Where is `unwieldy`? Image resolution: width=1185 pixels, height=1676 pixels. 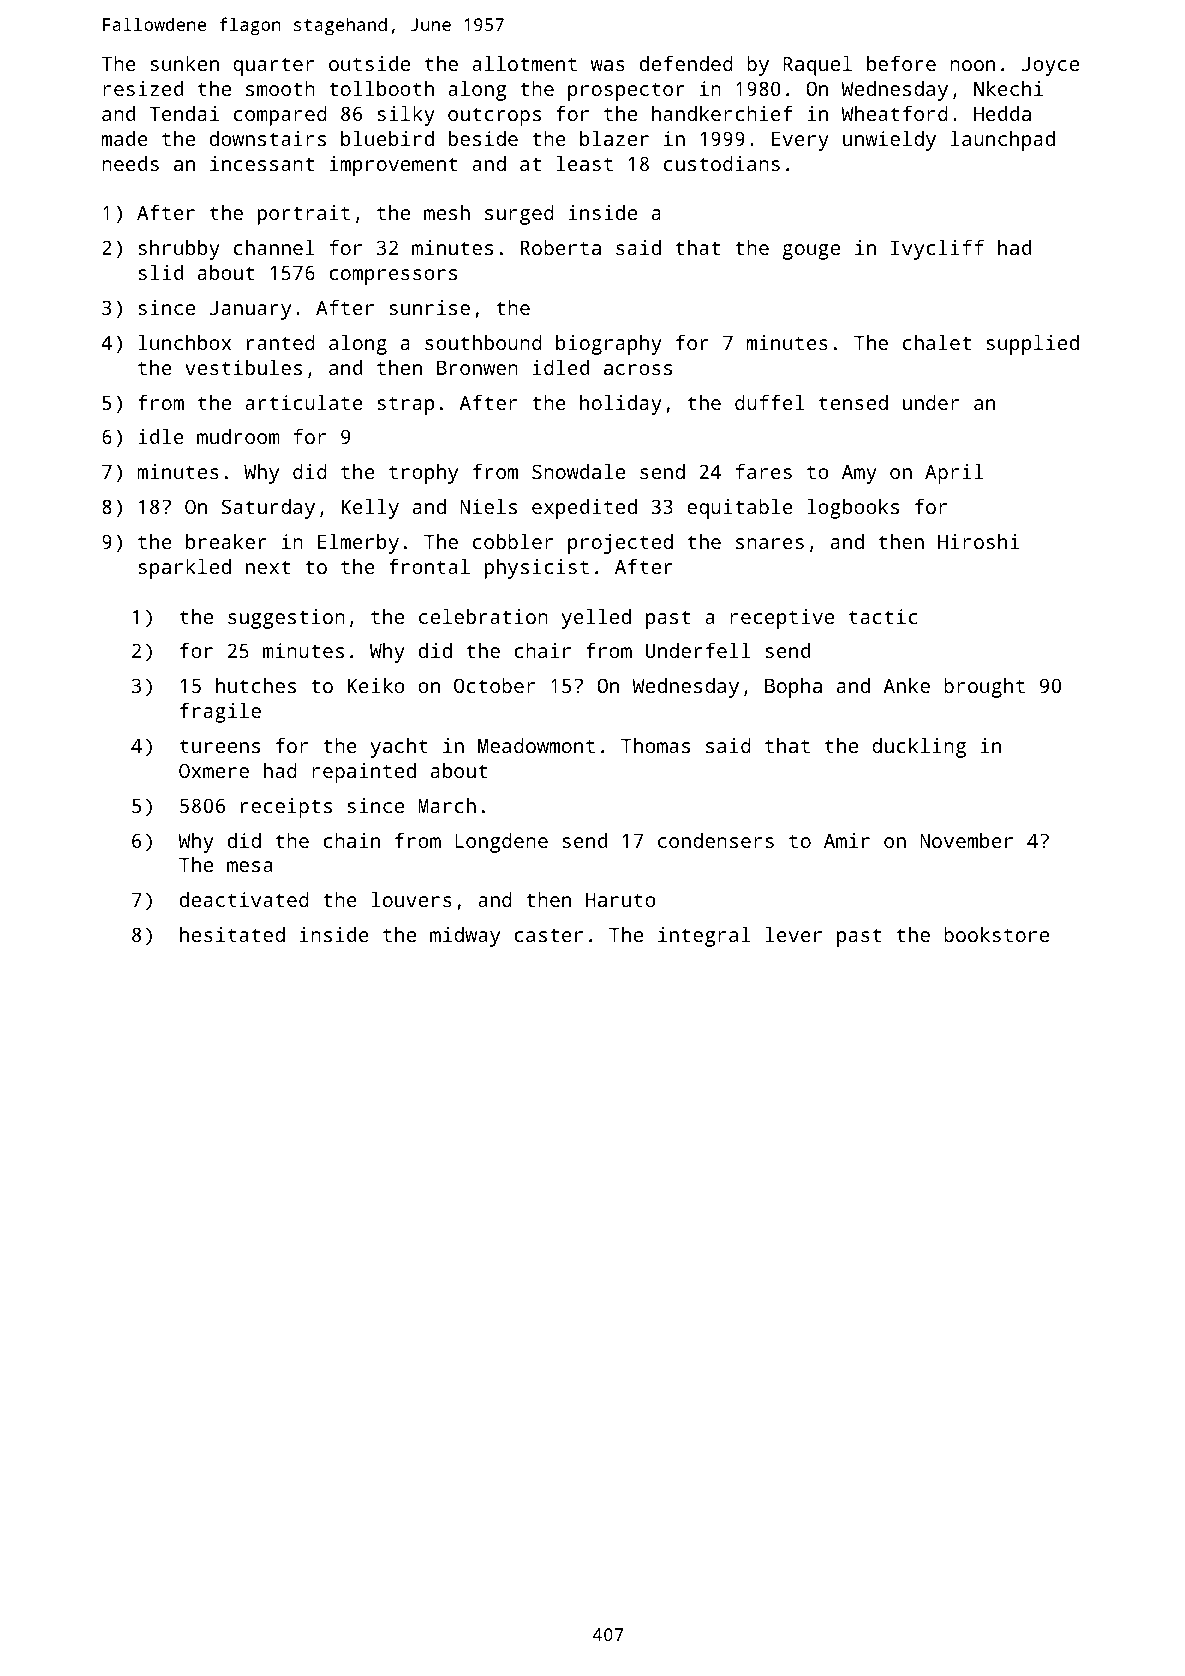 unwieldy is located at coordinates (889, 141).
